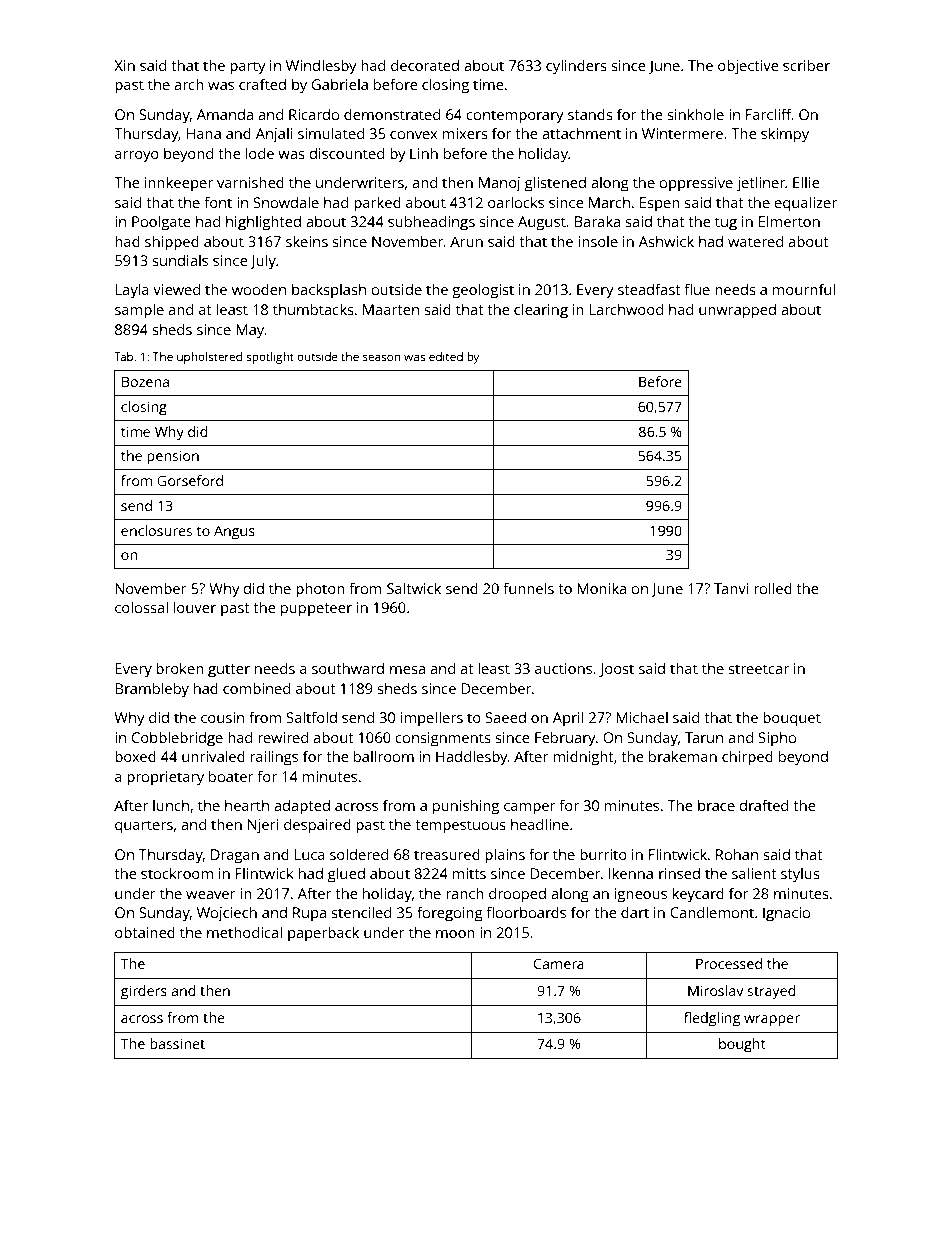 The image size is (952, 1233). What do you see at coordinates (177, 1043) in the screenshot?
I see `bassinet` at bounding box center [177, 1043].
